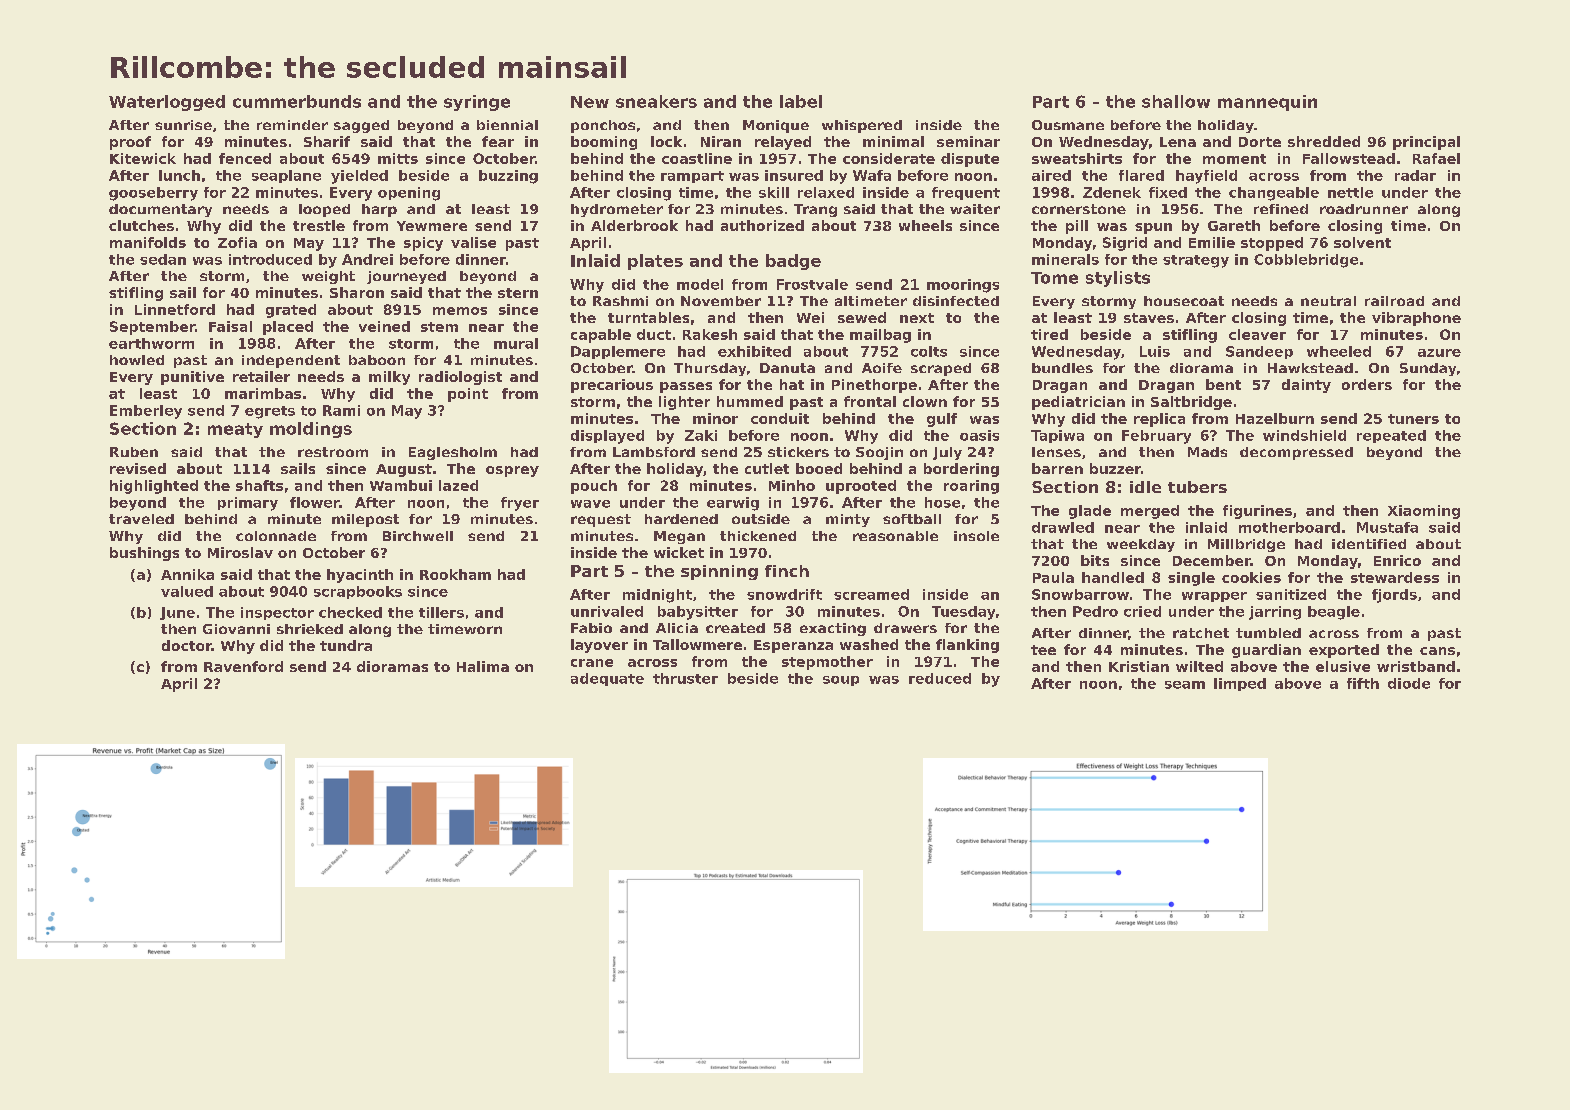  I want to click on staves, so click(1149, 318).
